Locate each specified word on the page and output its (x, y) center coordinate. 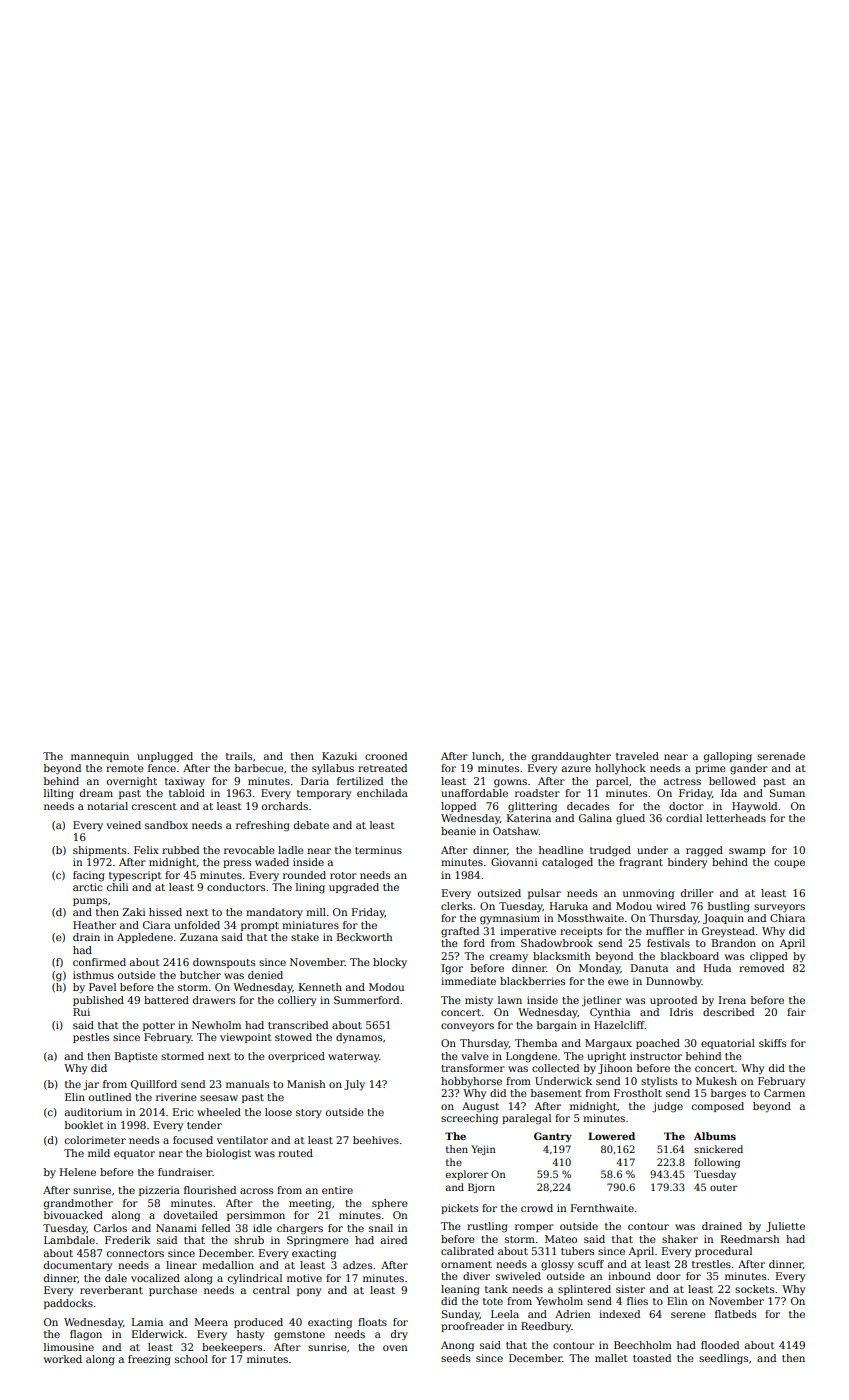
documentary (78, 1266)
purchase (173, 1291)
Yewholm (559, 1301)
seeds (455, 1358)
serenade (781, 756)
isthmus (93, 975)
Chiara (787, 918)
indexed (619, 1314)
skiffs (772, 1043)
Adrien (572, 1314)
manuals (247, 1084)
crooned (386, 756)
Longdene (531, 1057)
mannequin (100, 757)
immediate (468, 981)
